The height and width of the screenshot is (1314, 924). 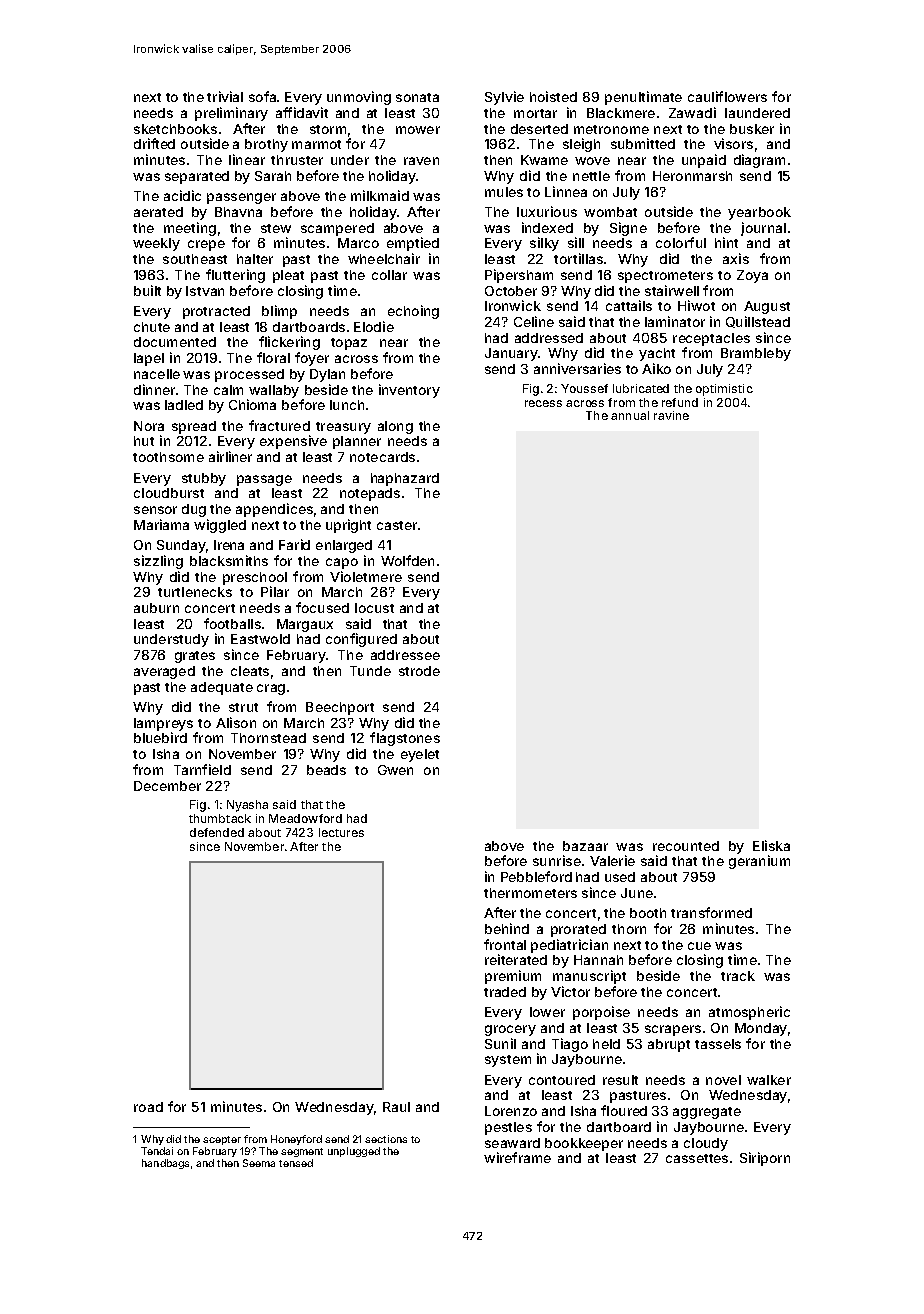 What do you see at coordinates (149, 426) in the screenshot?
I see `Nora` at bounding box center [149, 426].
